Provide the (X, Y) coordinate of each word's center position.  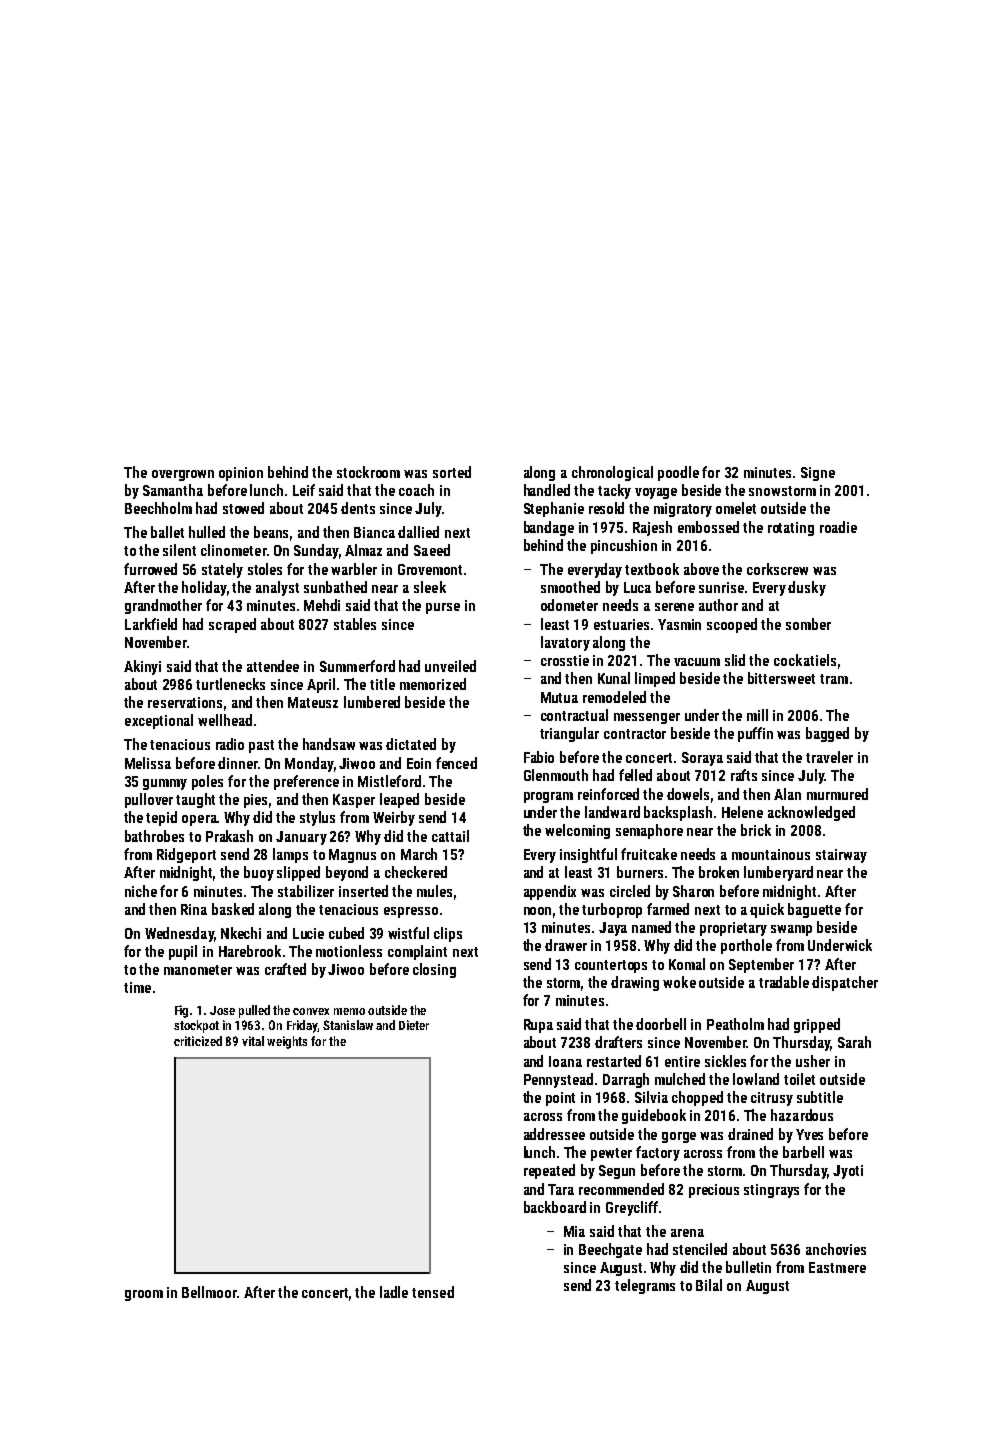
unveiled (450, 666)
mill (757, 715)
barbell (803, 1152)
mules (434, 891)
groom (144, 1295)
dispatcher (845, 983)
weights (287, 1042)
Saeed (432, 550)
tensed (433, 1292)
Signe (818, 474)
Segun (617, 1172)
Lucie (308, 933)
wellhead (225, 720)
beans (271, 532)
